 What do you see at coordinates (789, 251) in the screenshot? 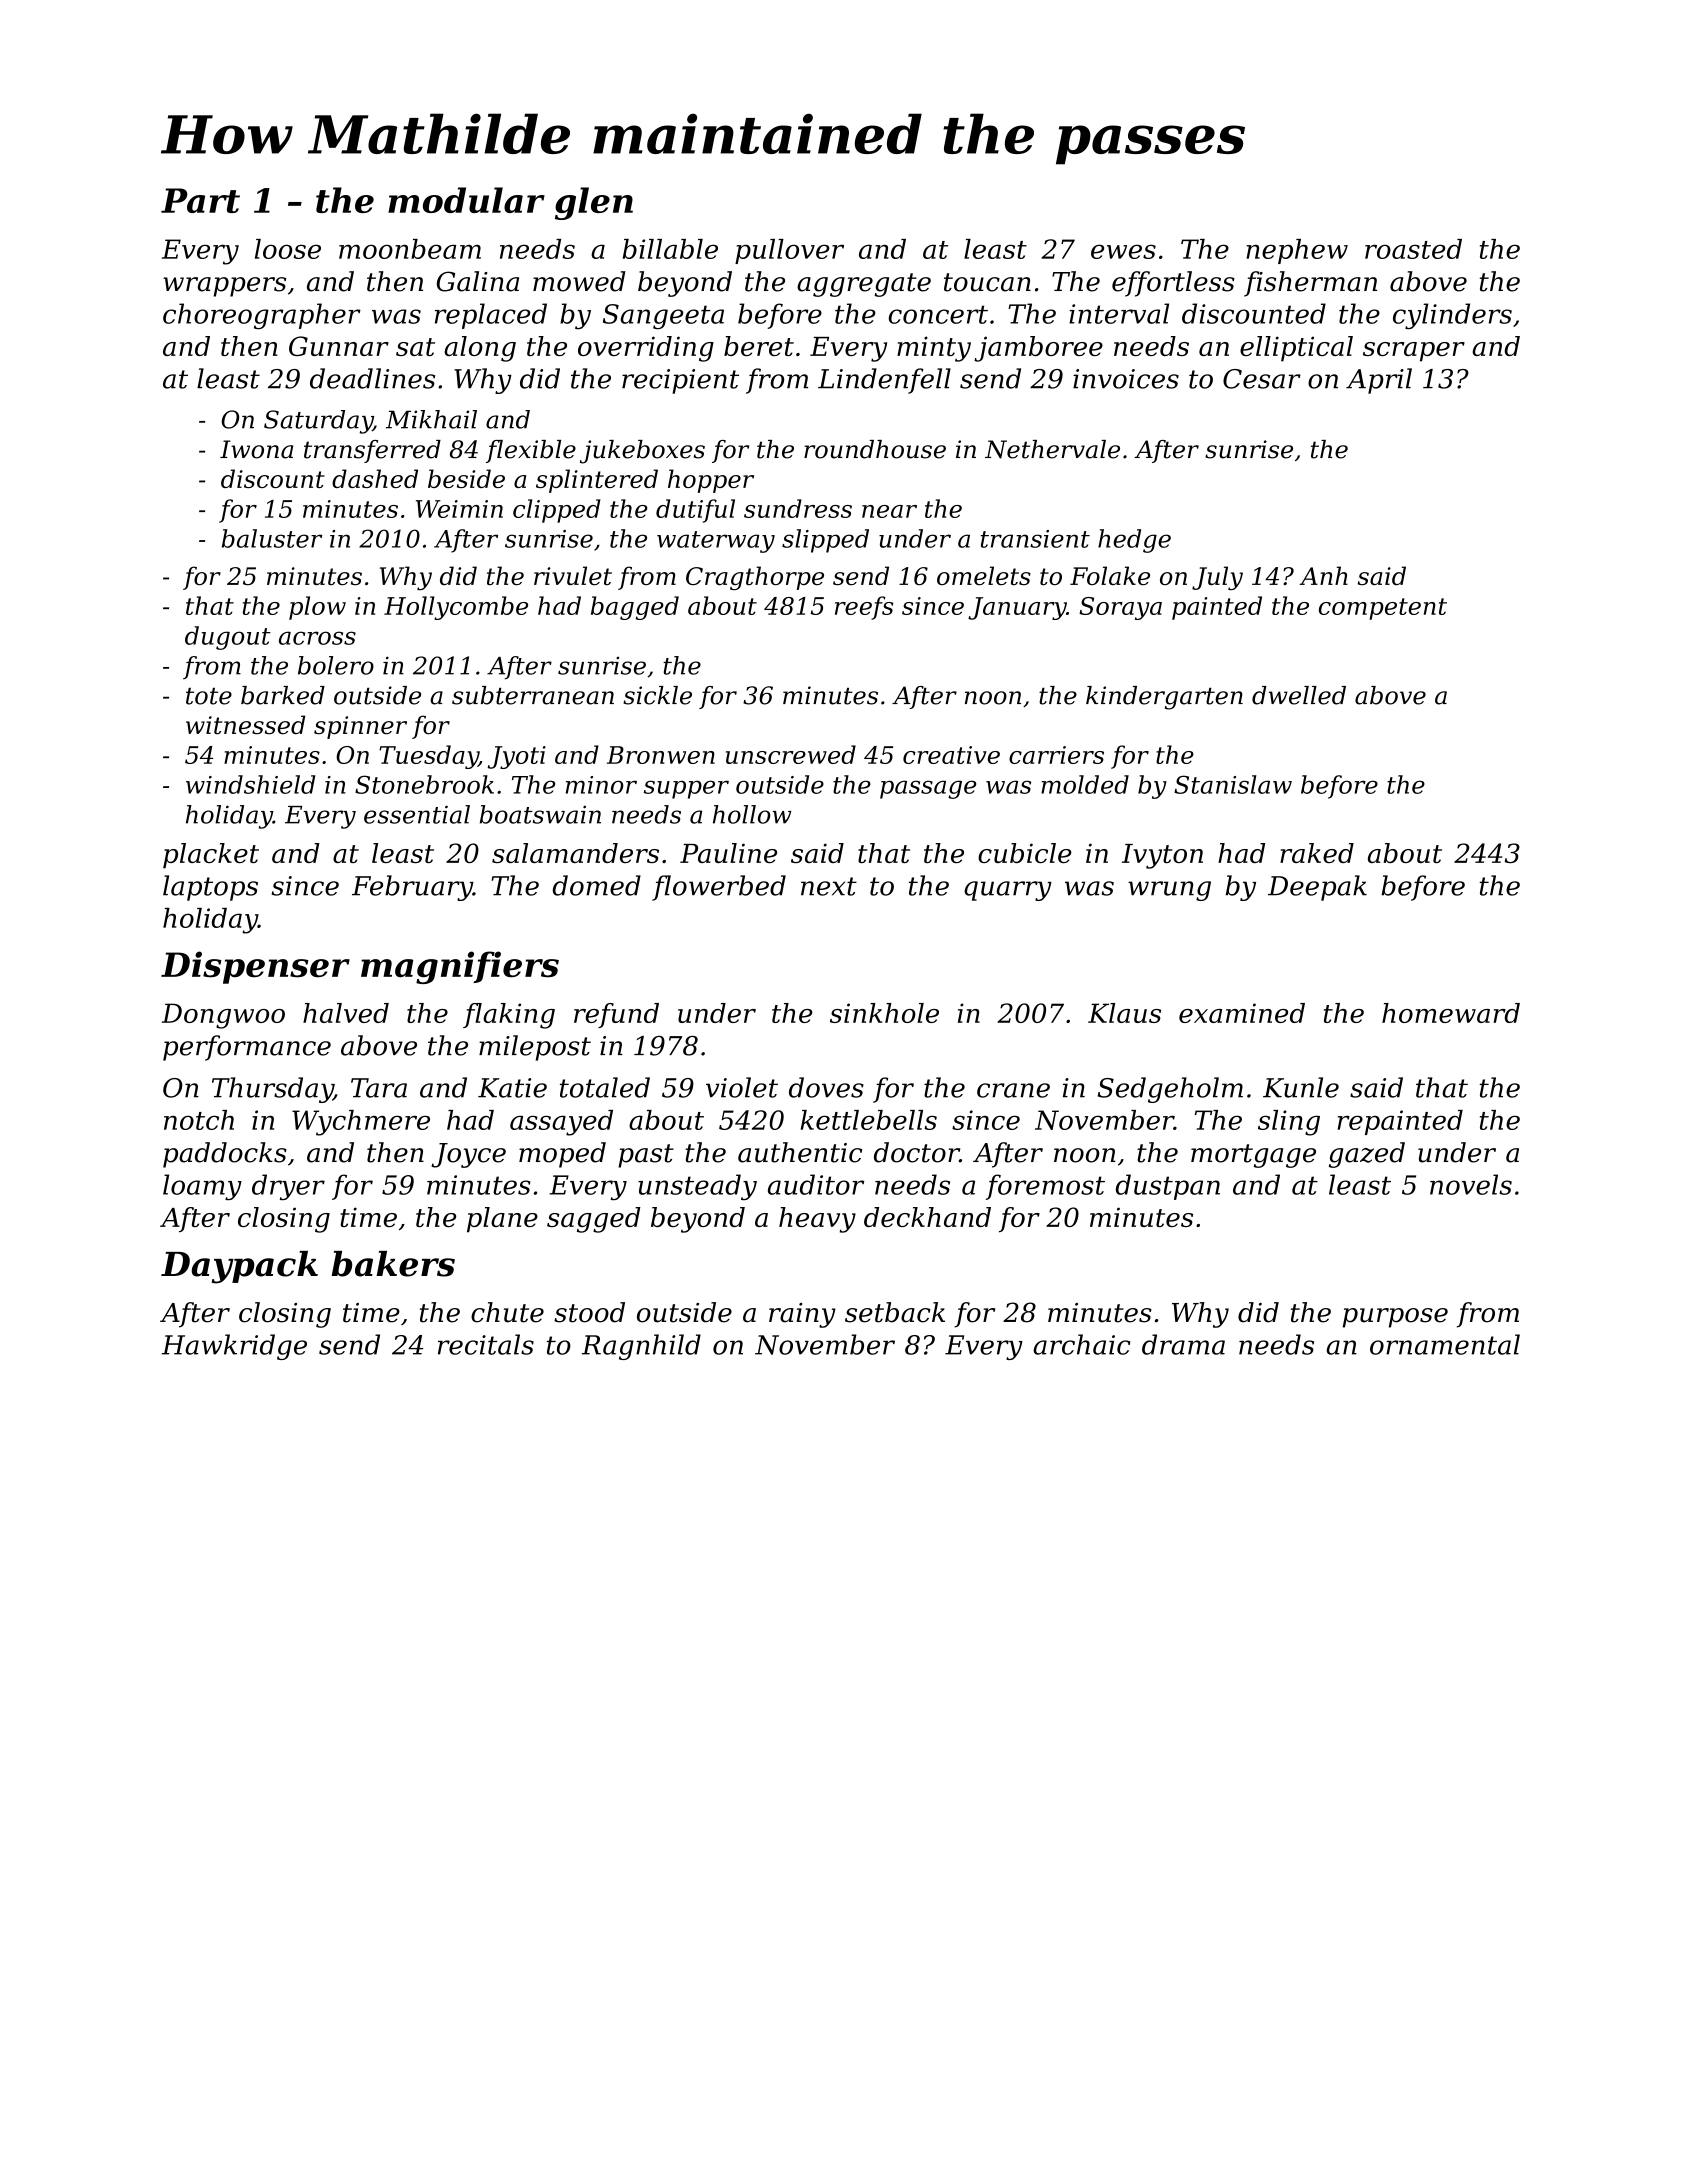
I see `pullover` at bounding box center [789, 251].
